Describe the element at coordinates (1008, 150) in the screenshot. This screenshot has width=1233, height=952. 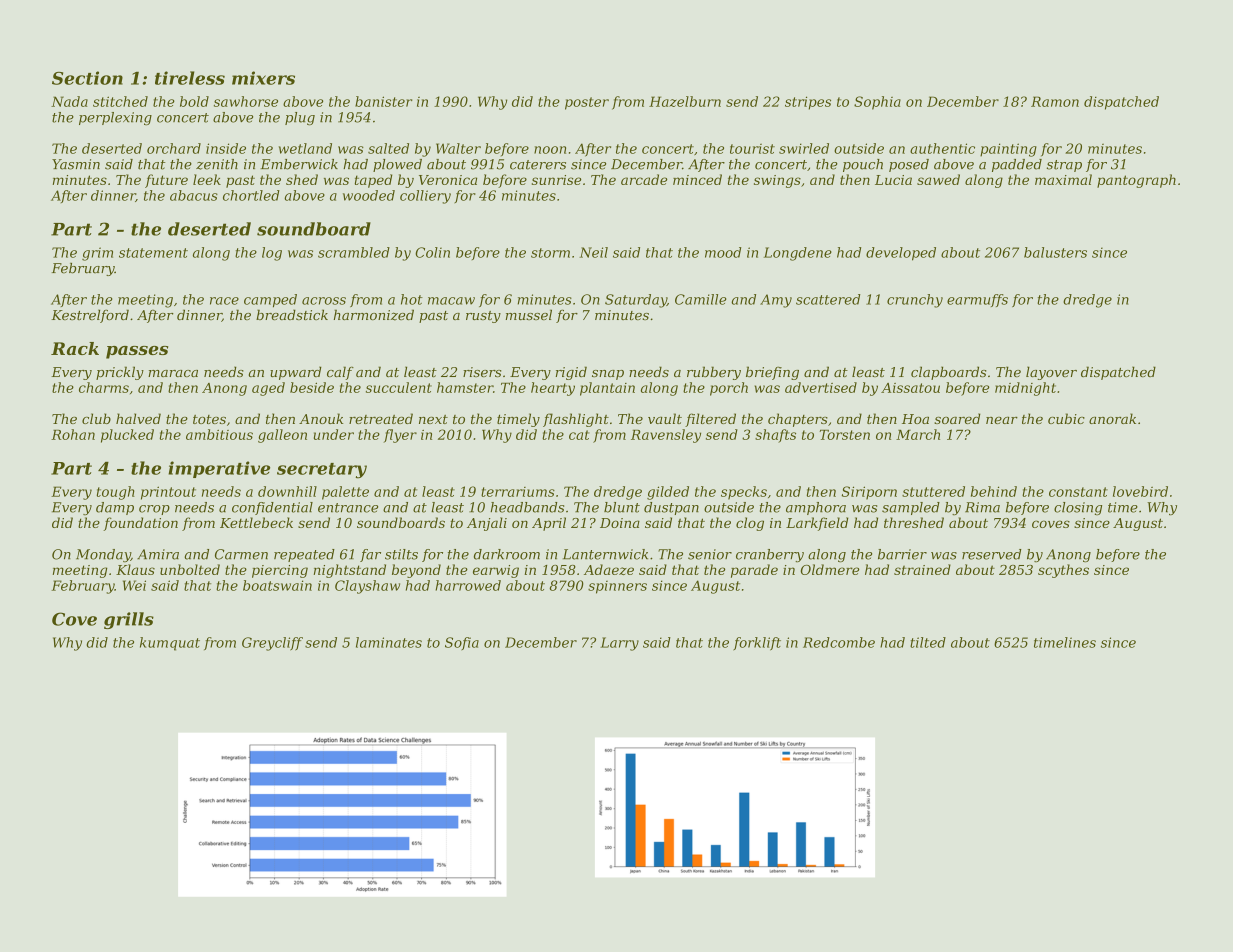
I see `painting` at that location.
